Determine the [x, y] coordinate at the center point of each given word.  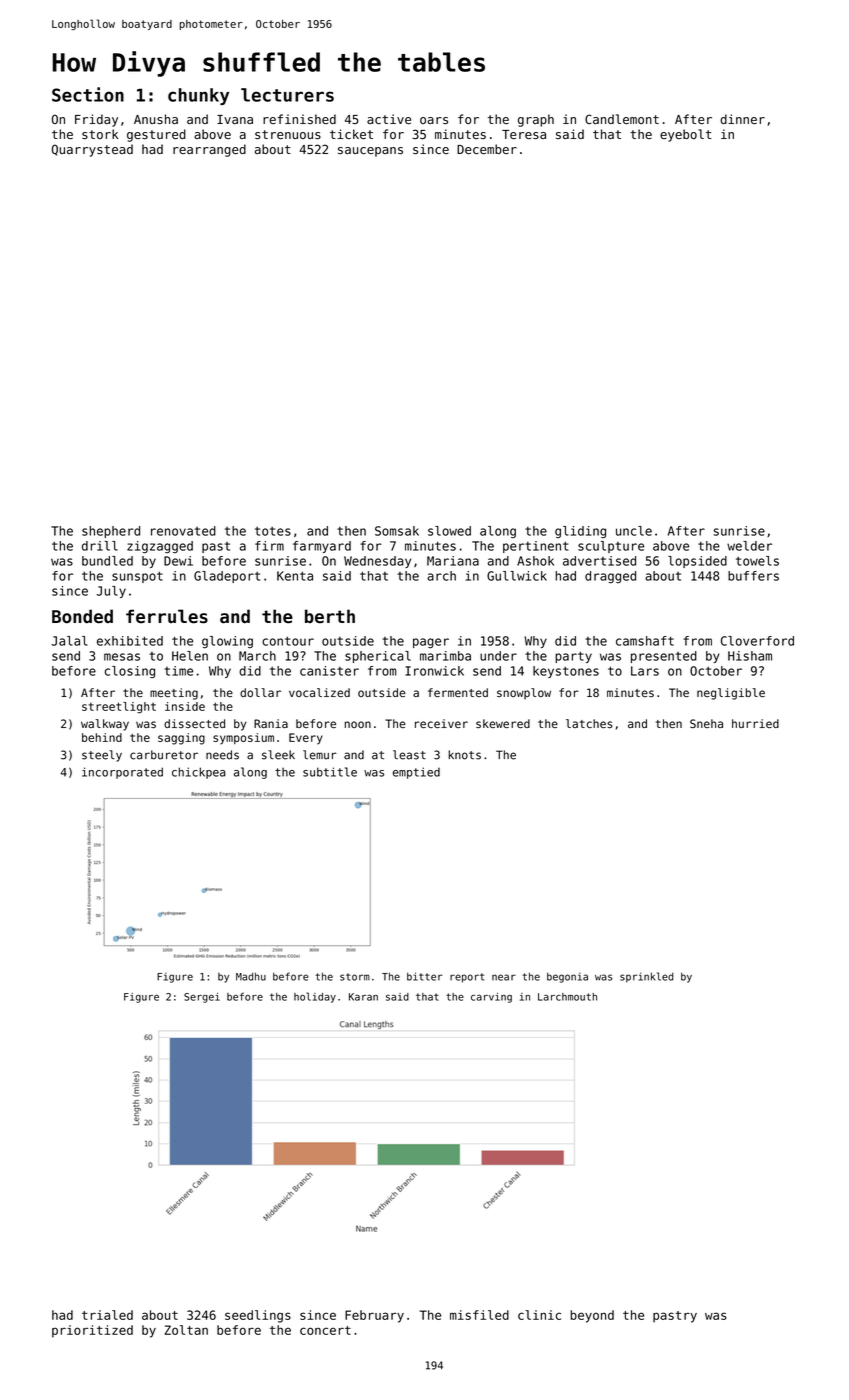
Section [88, 94]
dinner [742, 119]
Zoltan [186, 1330]
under [498, 656]
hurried [755, 723]
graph [536, 120]
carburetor [164, 755]
